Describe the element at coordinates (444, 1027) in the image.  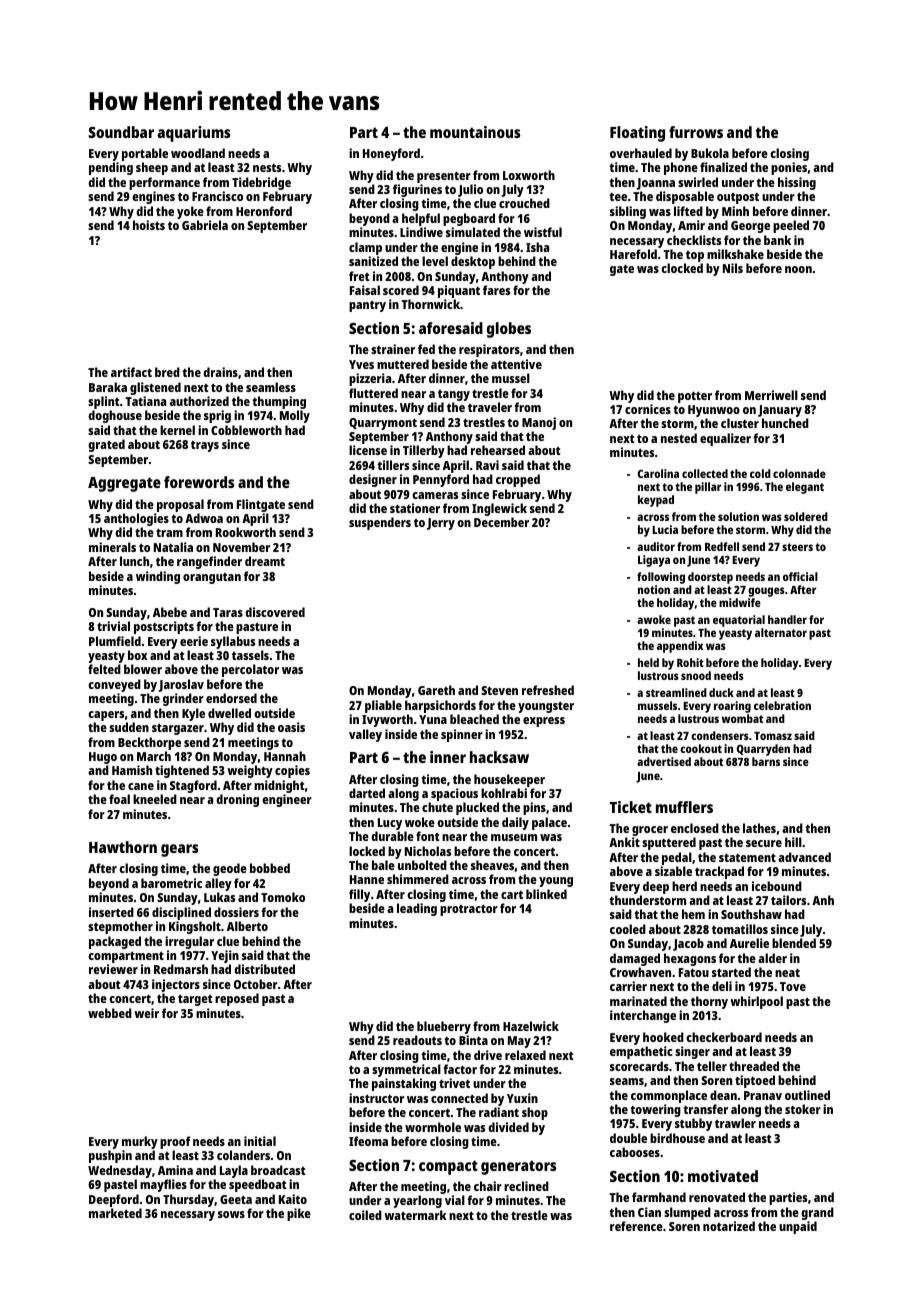
I see `blueberry` at that location.
